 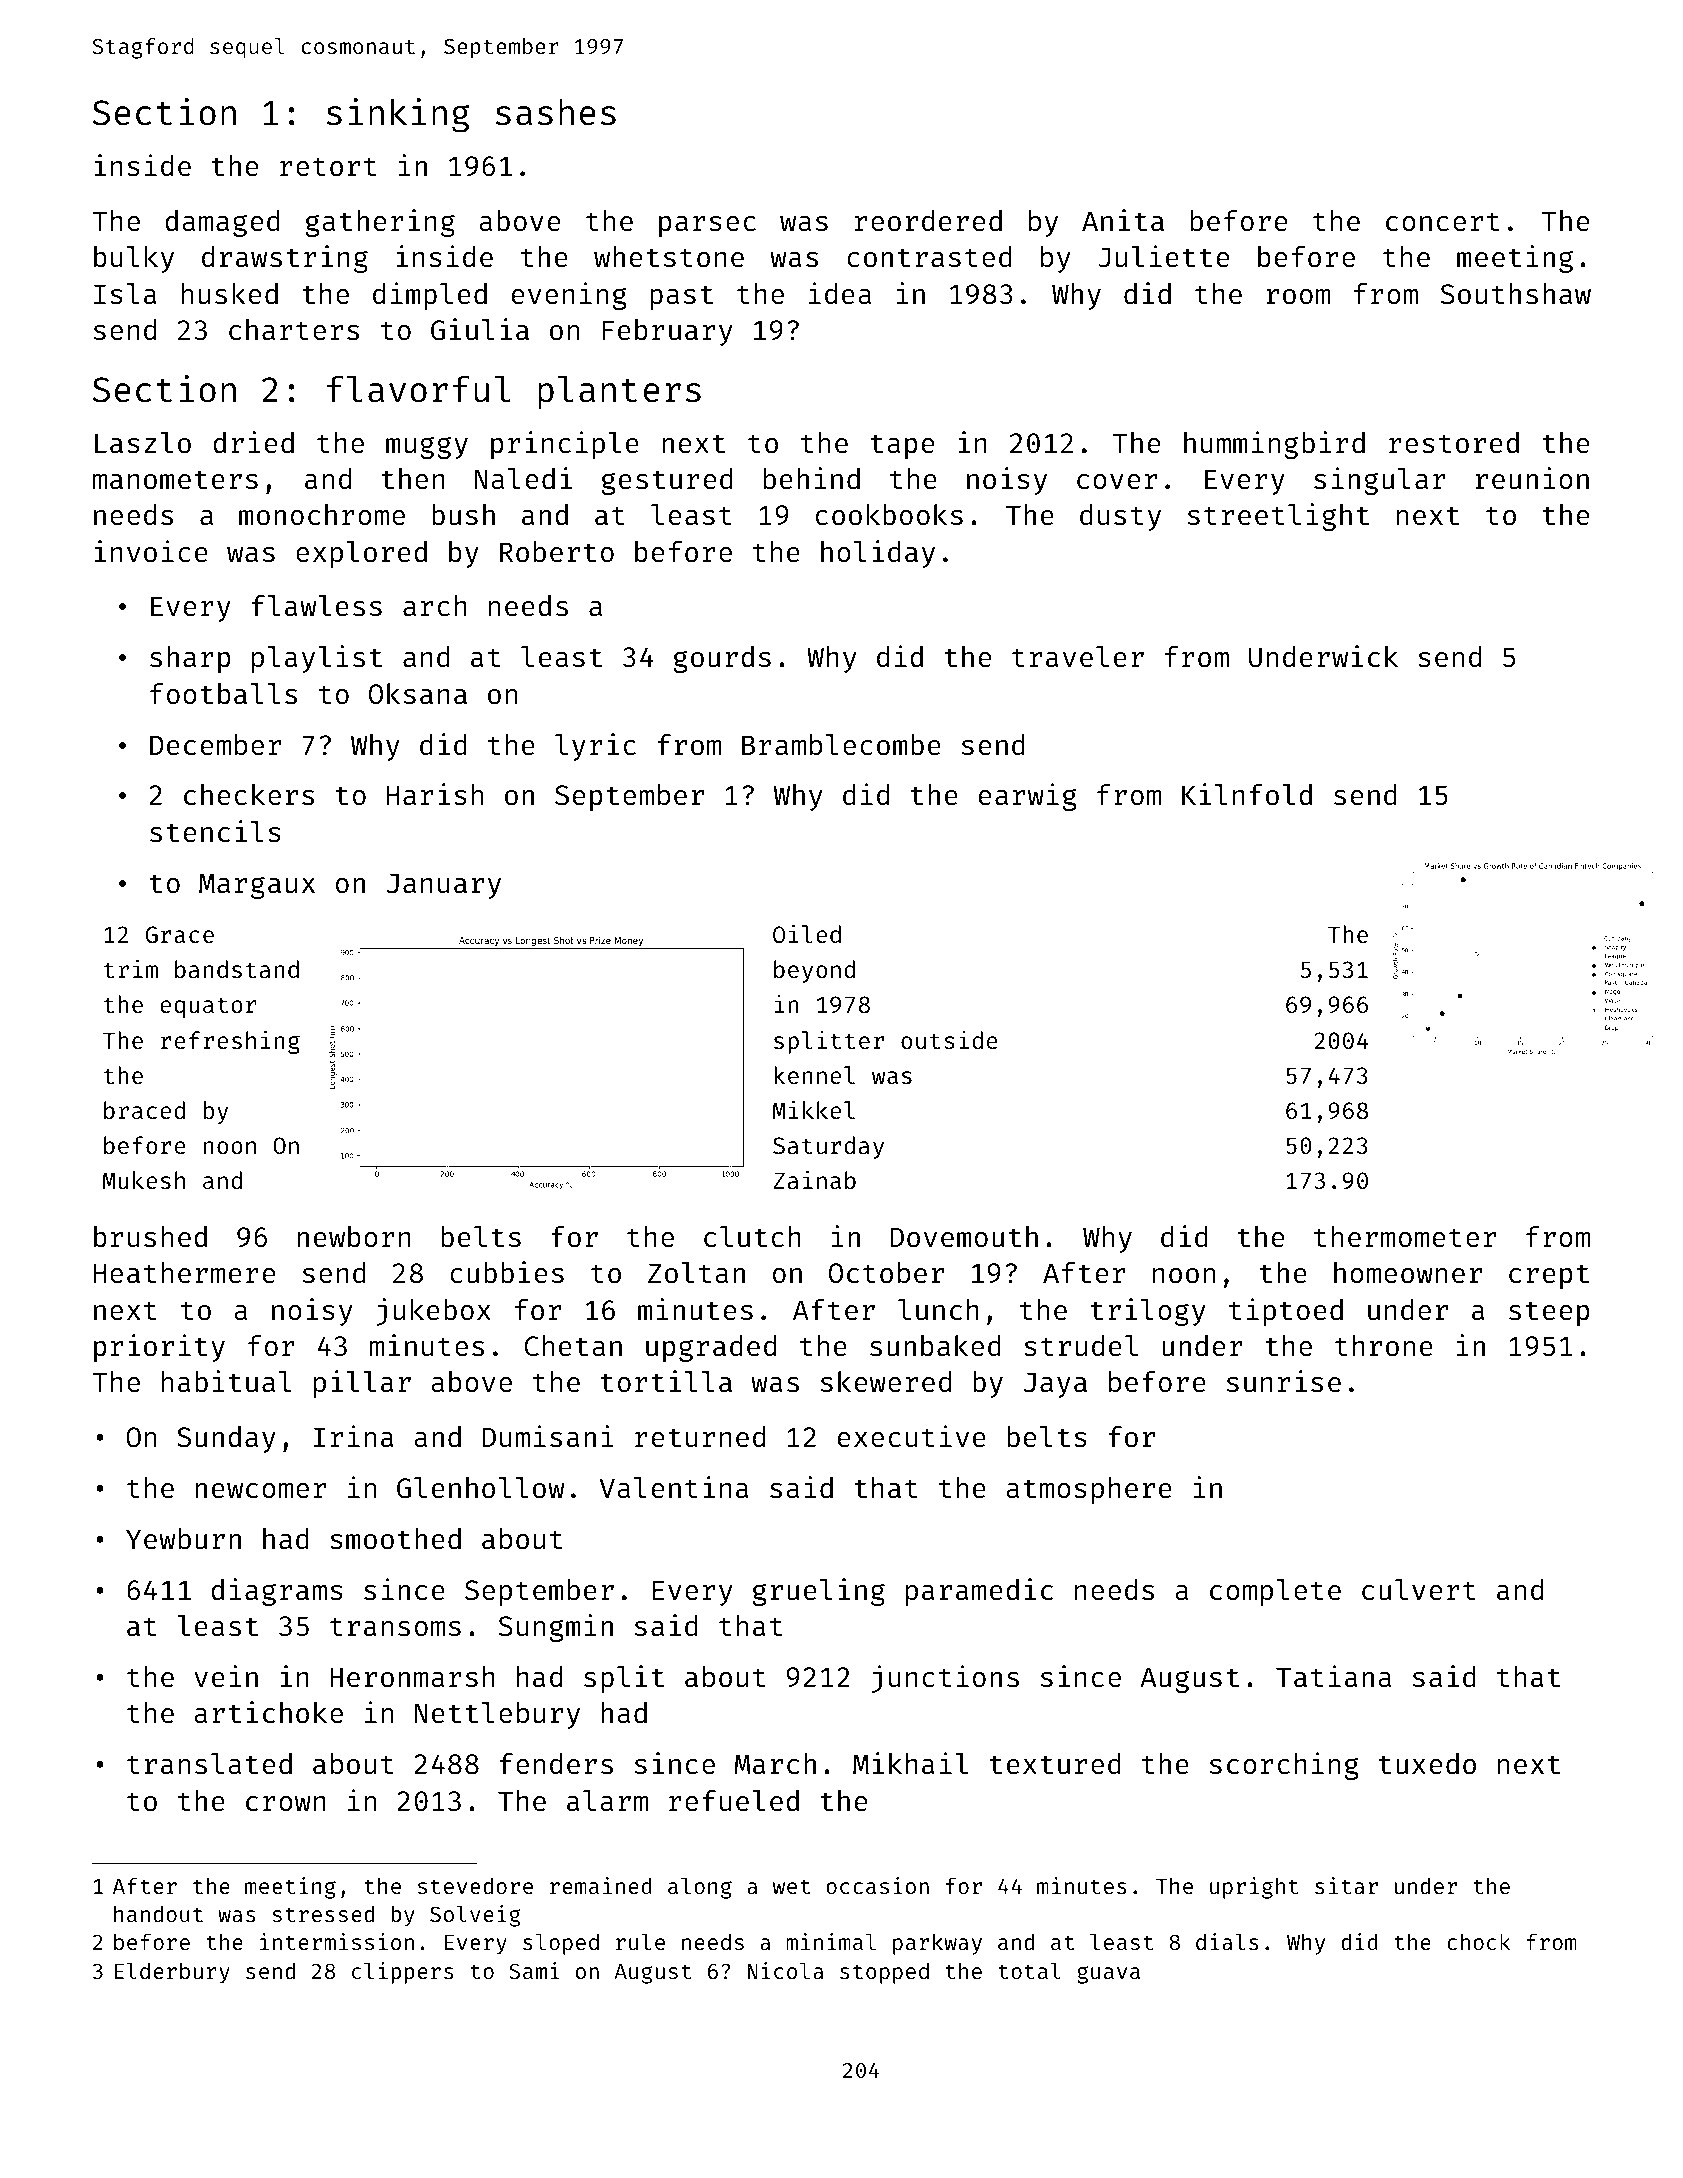 What do you see at coordinates (150, 1237) in the page?
I see `brushed` at bounding box center [150, 1237].
